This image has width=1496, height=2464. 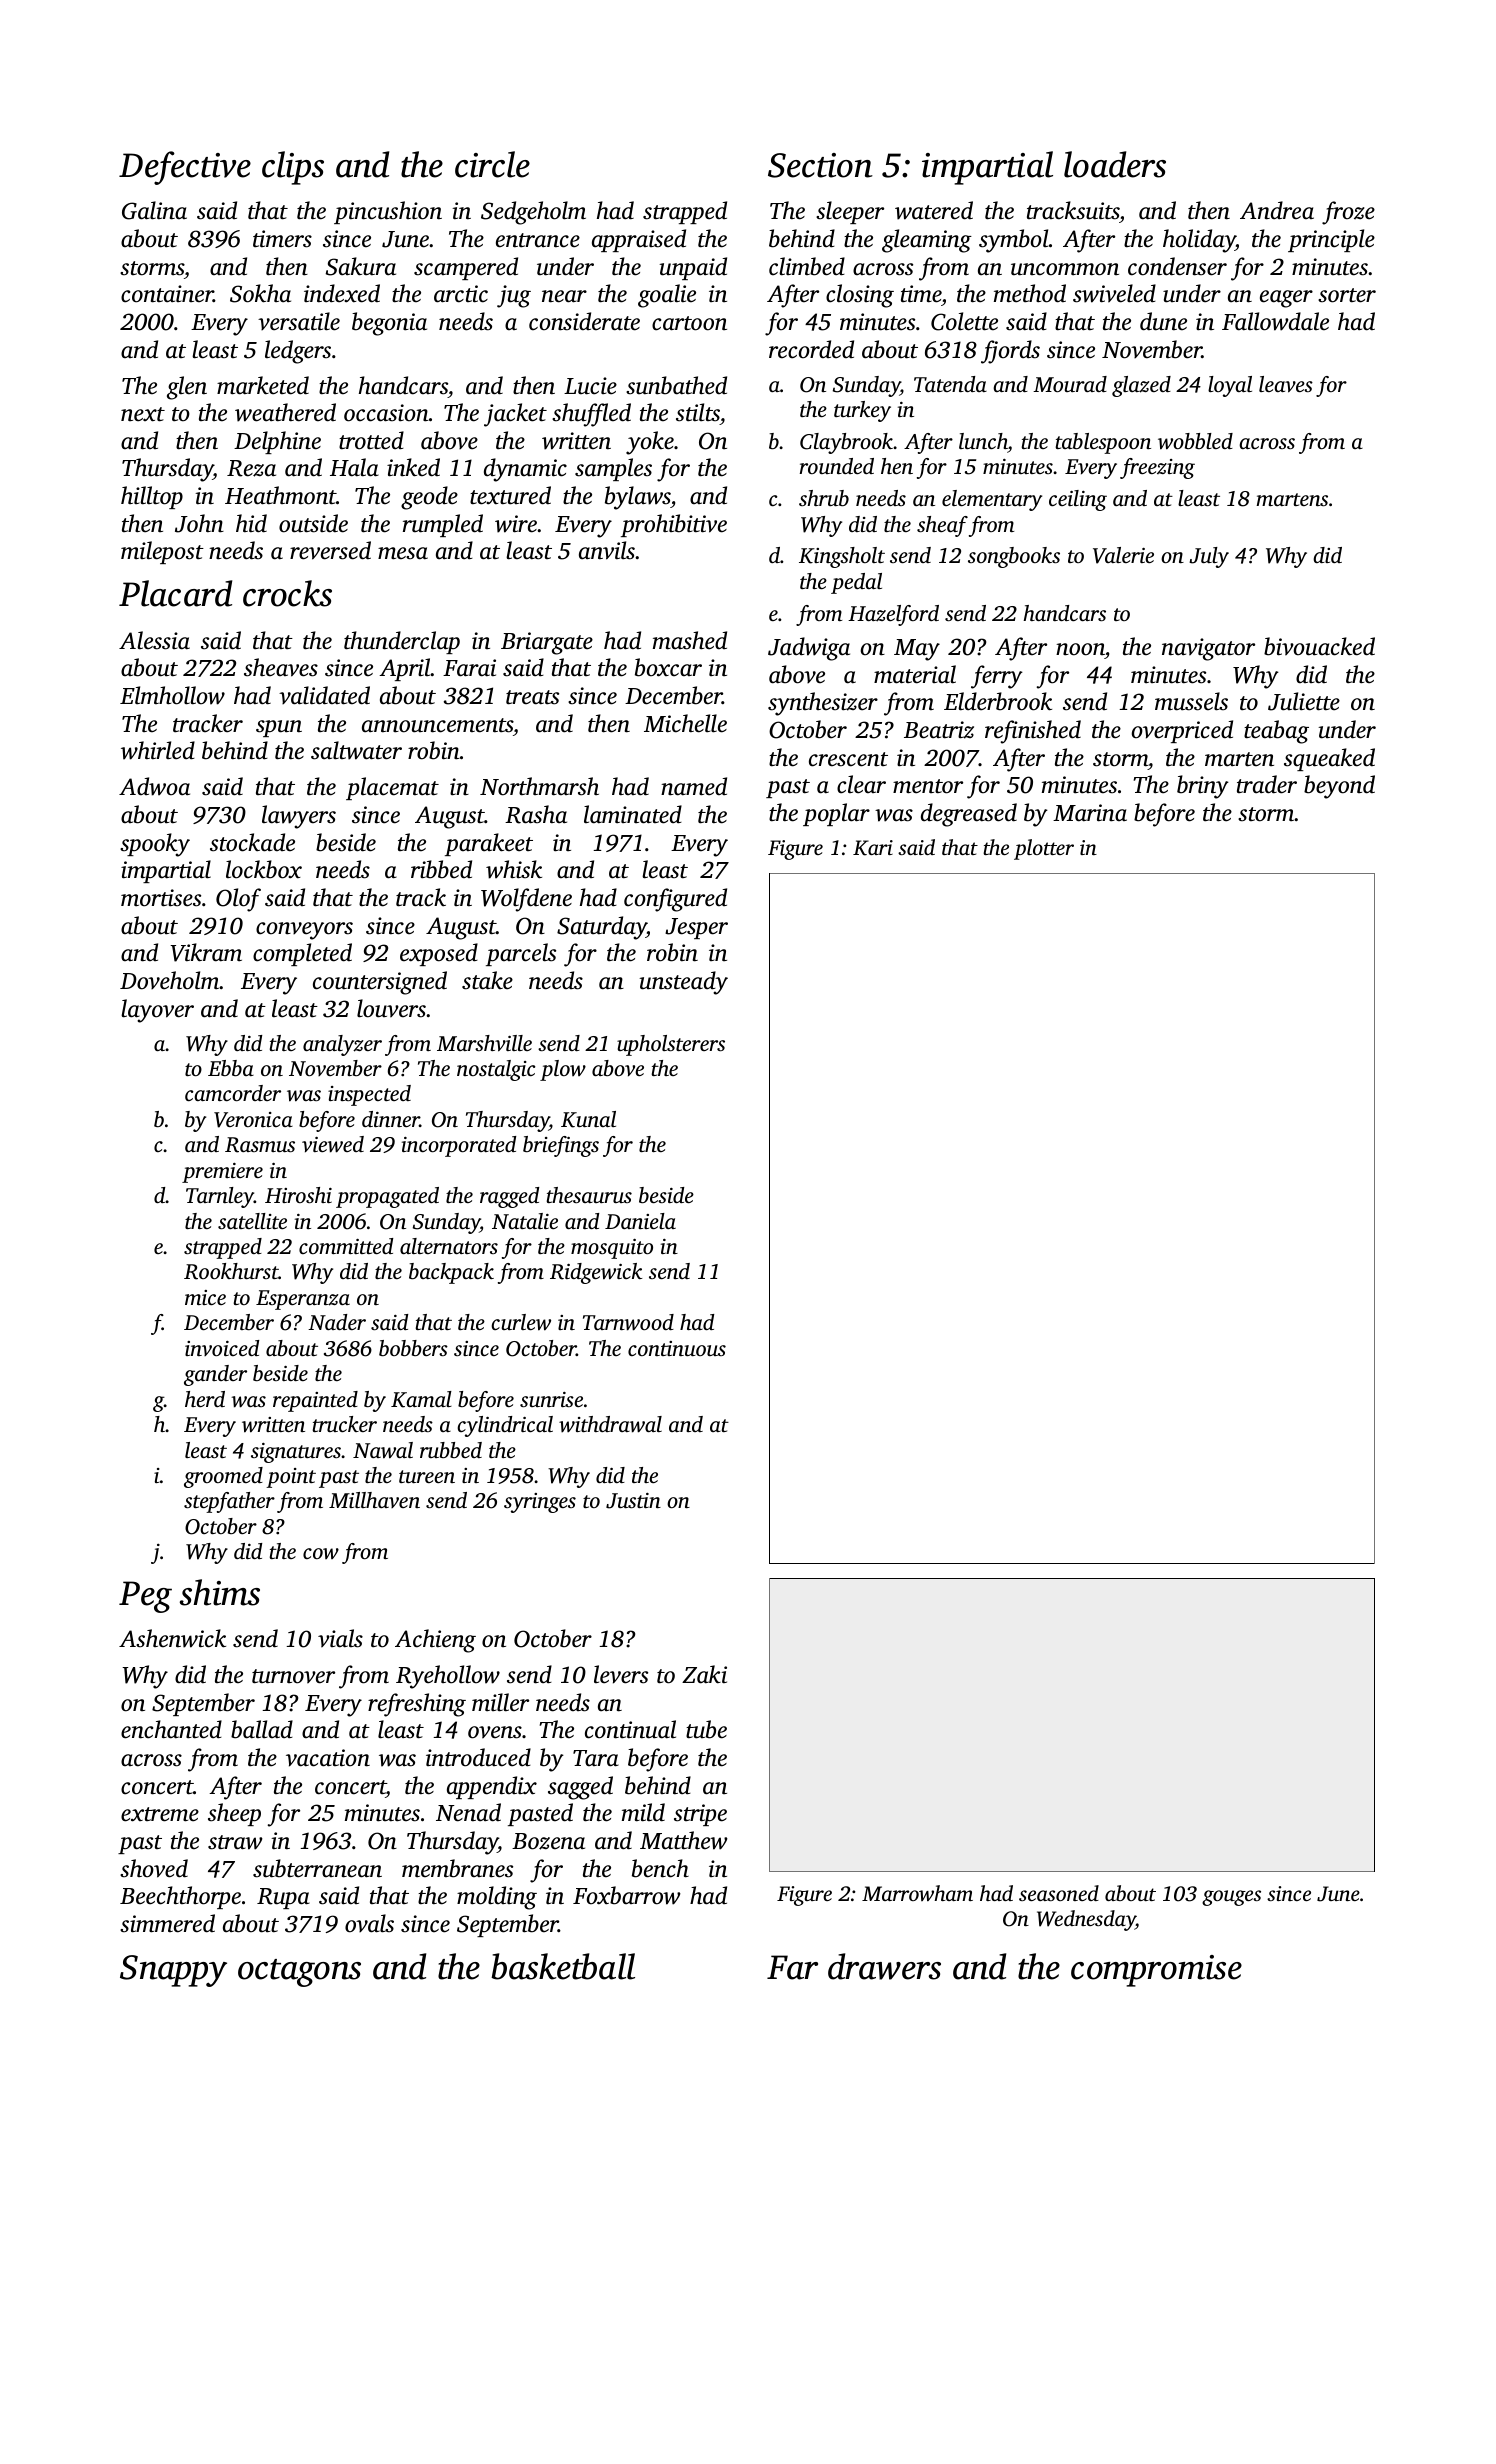 What do you see at coordinates (621, 1674) in the image?
I see `levers` at bounding box center [621, 1674].
